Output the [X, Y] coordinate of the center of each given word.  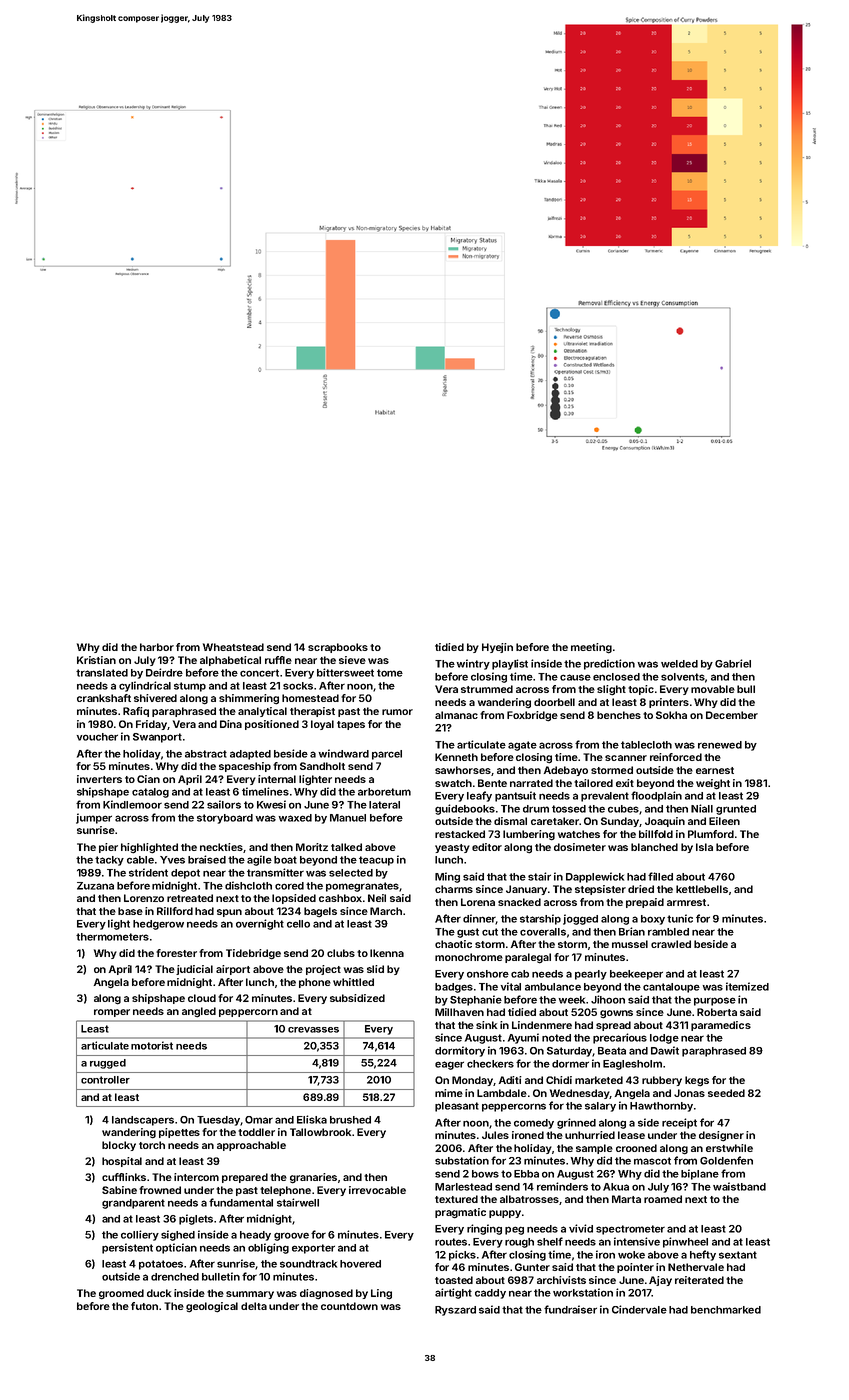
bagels [320, 912]
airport [233, 970]
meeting [591, 648]
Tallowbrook [320, 1132]
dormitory [460, 1051]
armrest [686, 902]
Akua [616, 1187]
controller [105, 1080]
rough [519, 1243]
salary [600, 1107]
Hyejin [497, 648]
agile [259, 860]
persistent [127, 1248]
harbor [157, 647]
